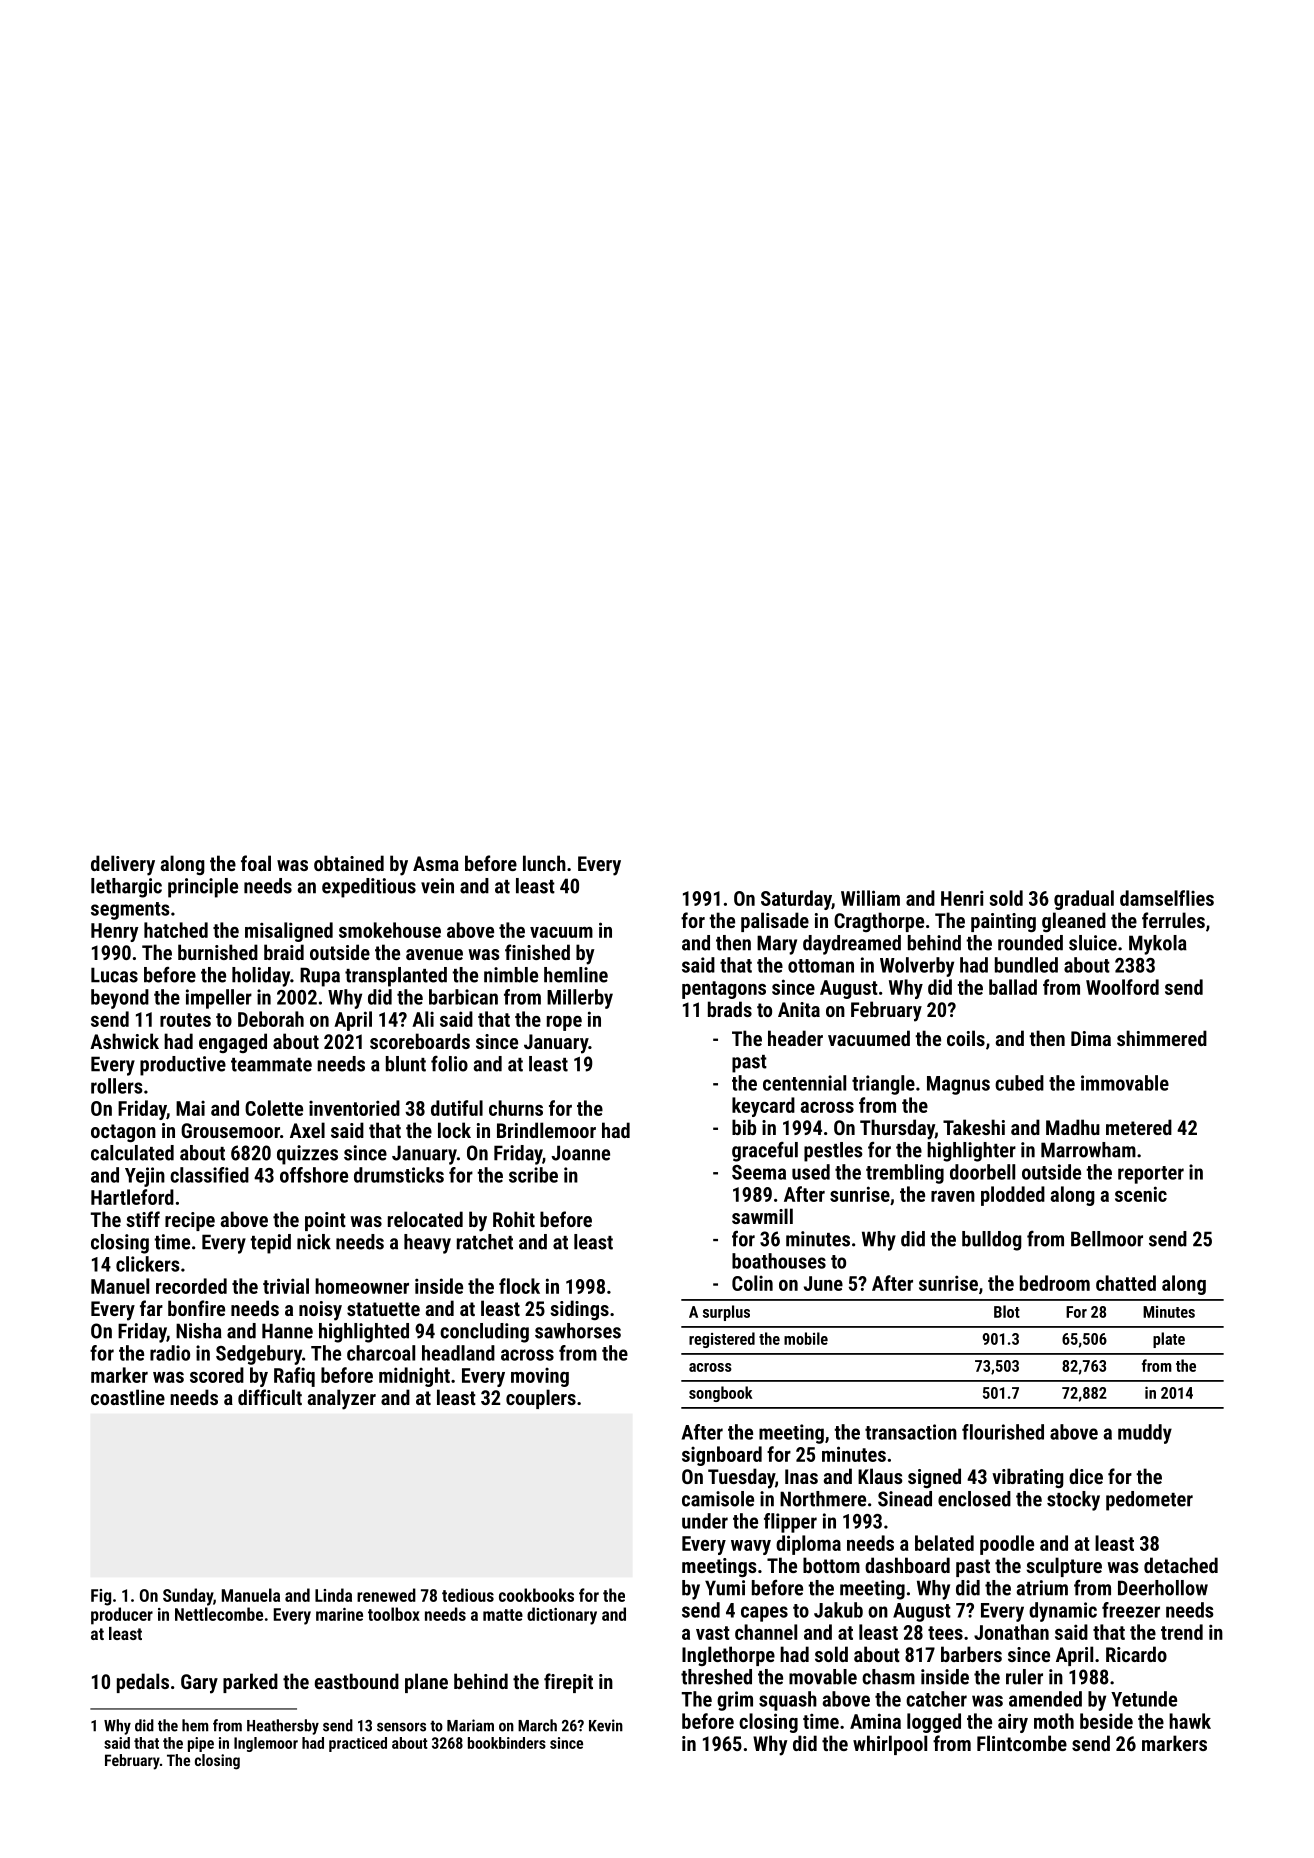  I want to click on practiced, so click(358, 1744).
